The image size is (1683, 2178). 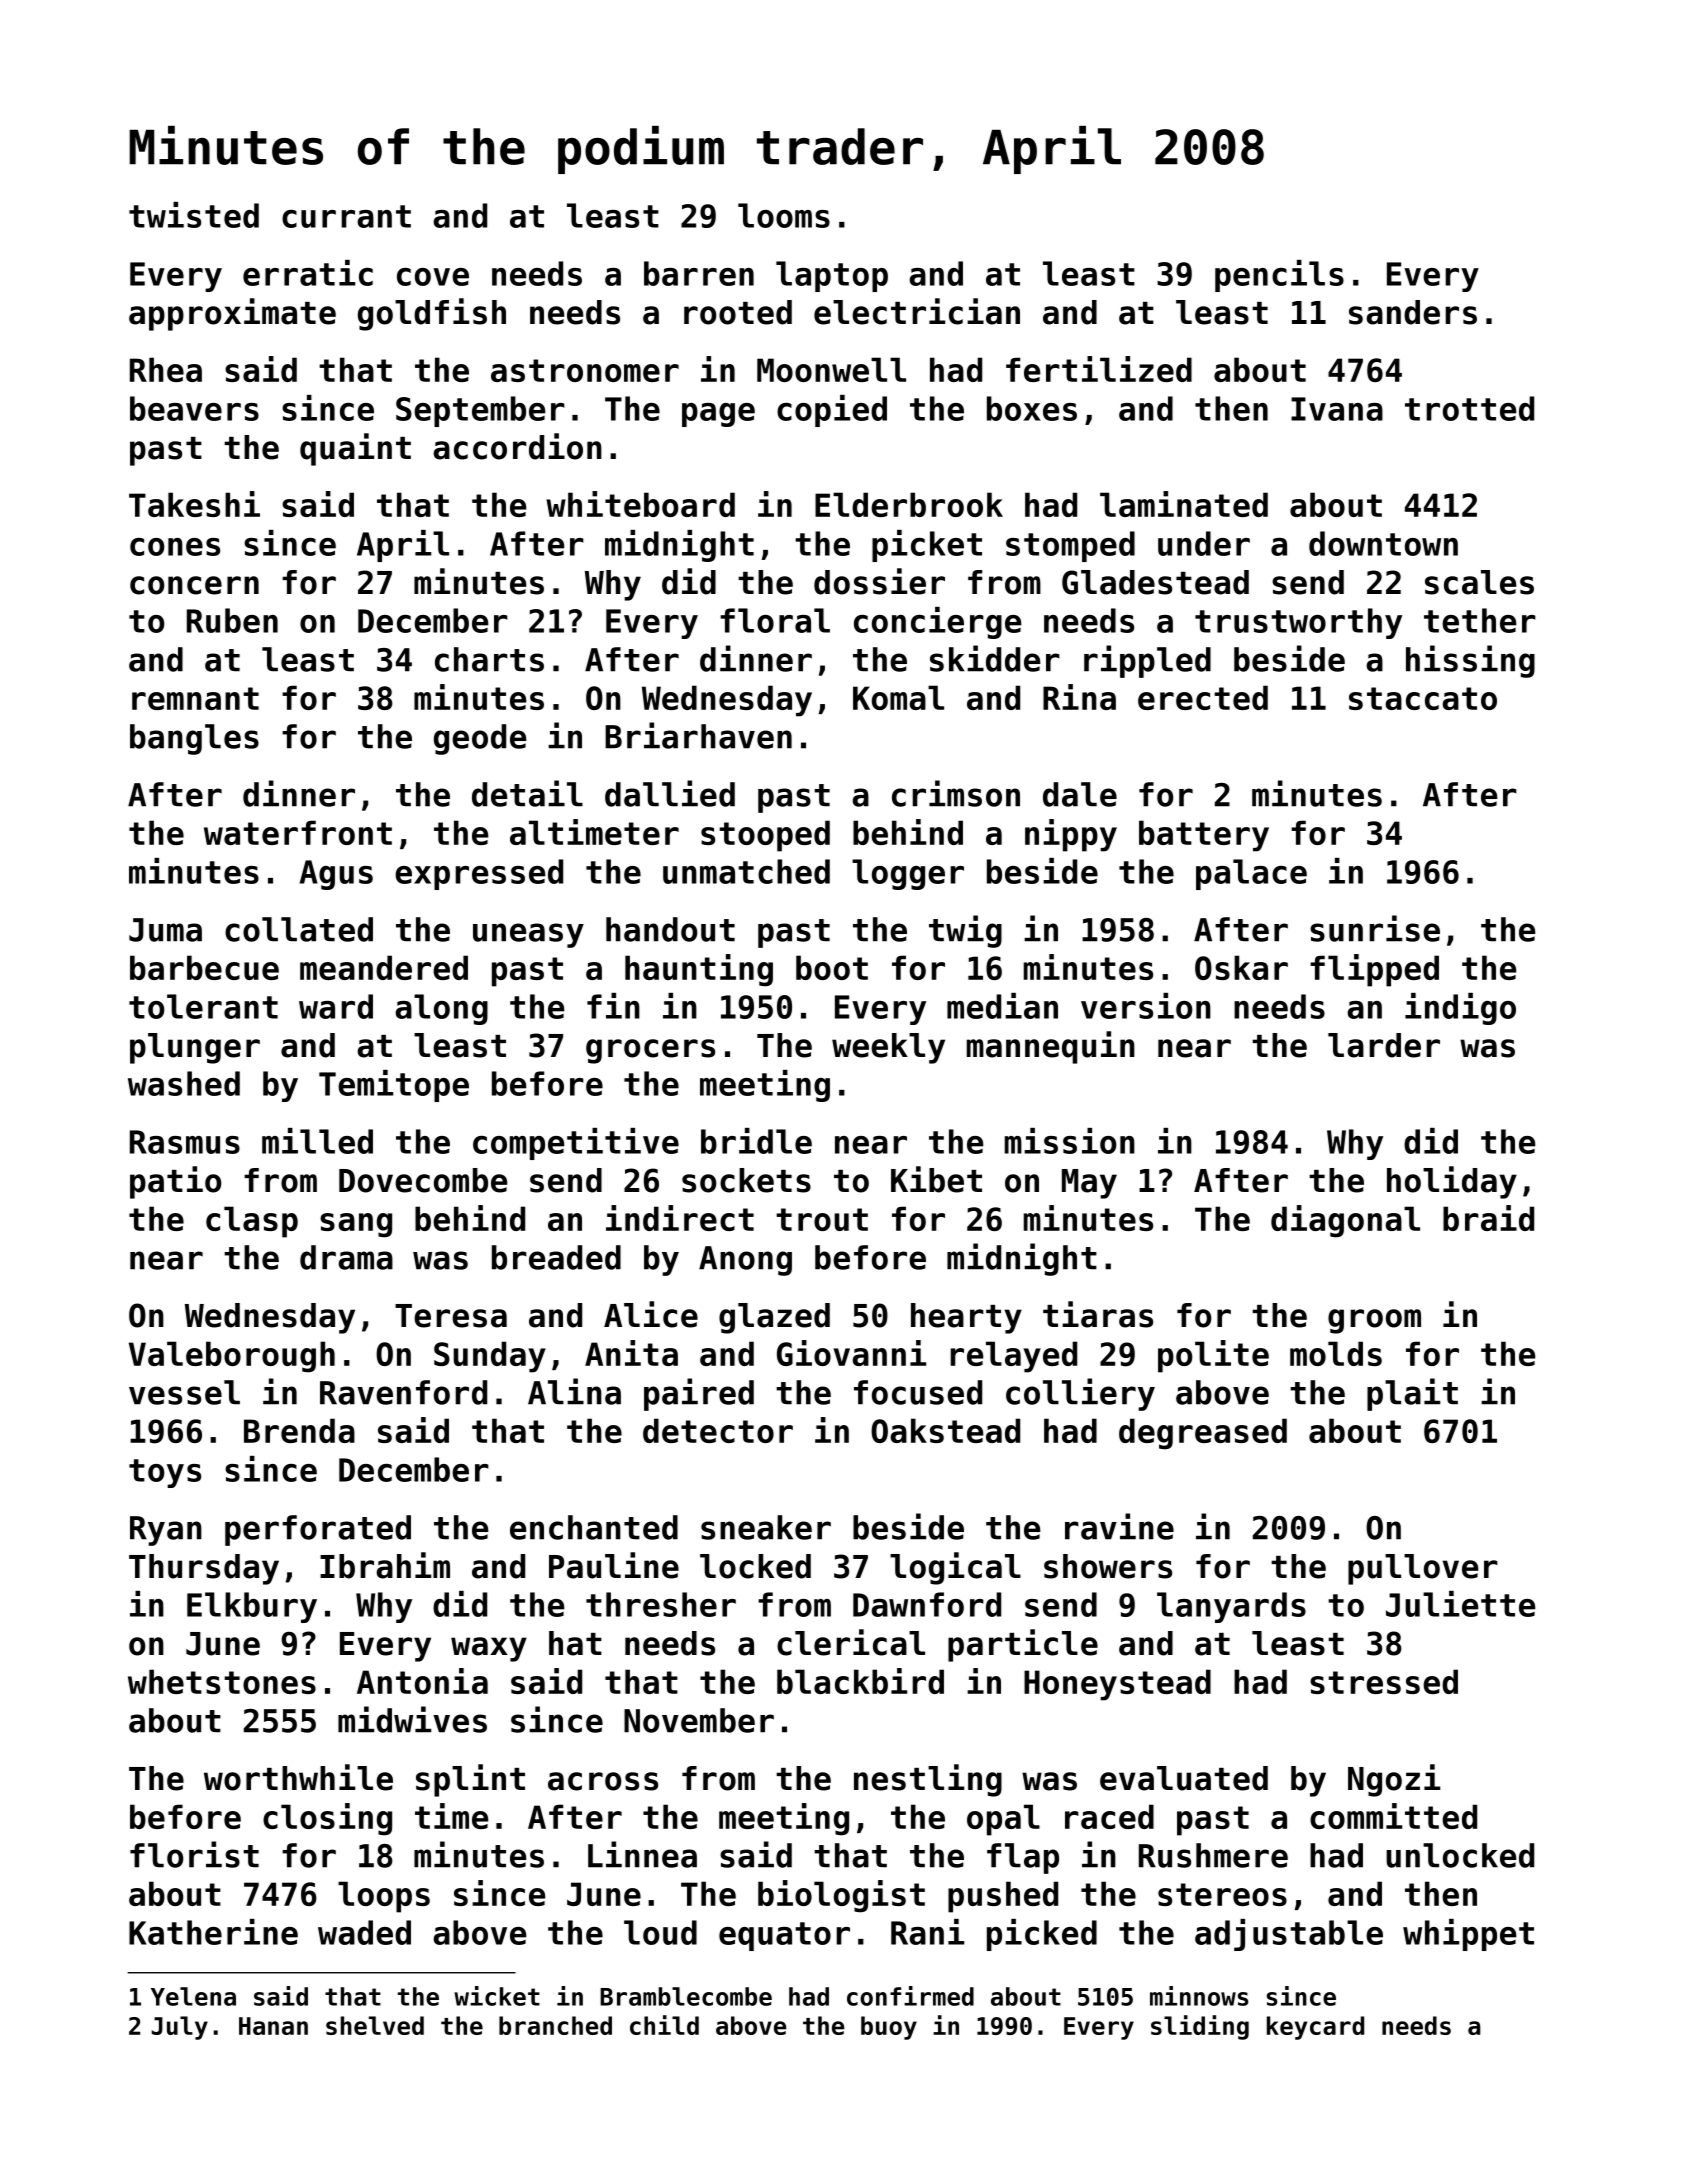 What do you see at coordinates (1413, 312) in the screenshot?
I see `sanders` at bounding box center [1413, 312].
